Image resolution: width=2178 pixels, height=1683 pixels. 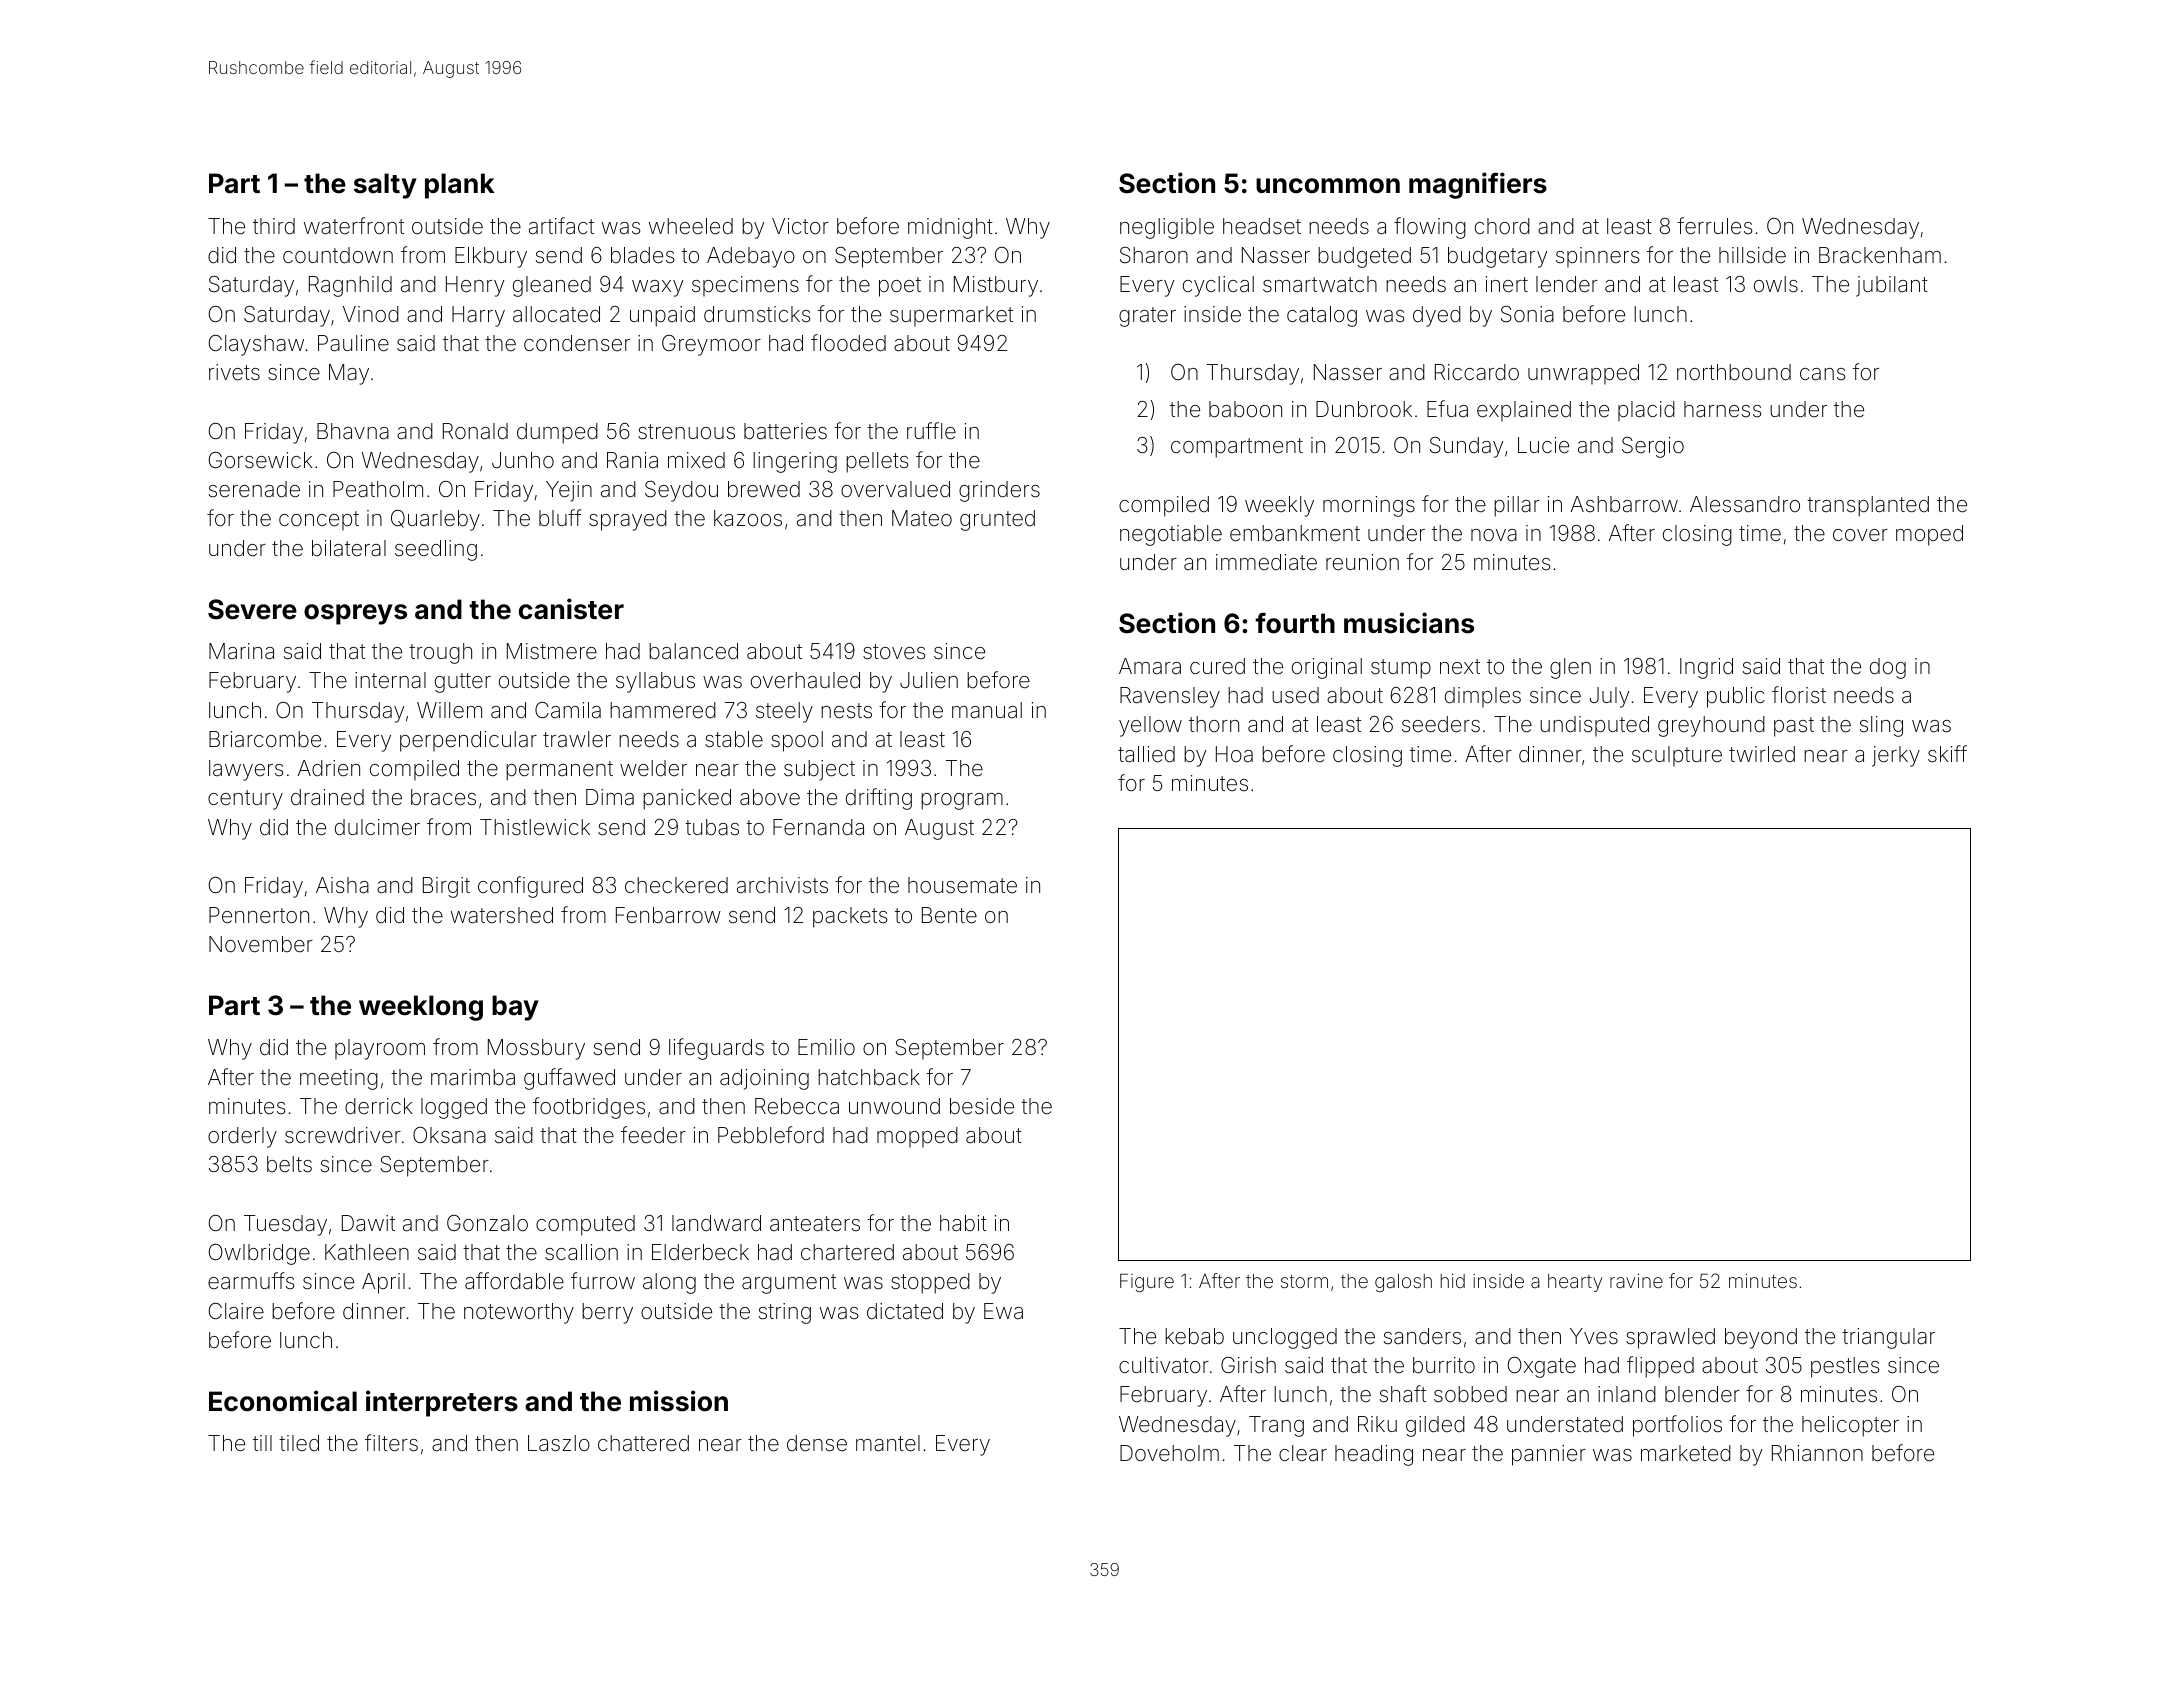 I want to click on housemate, so click(x=962, y=885).
